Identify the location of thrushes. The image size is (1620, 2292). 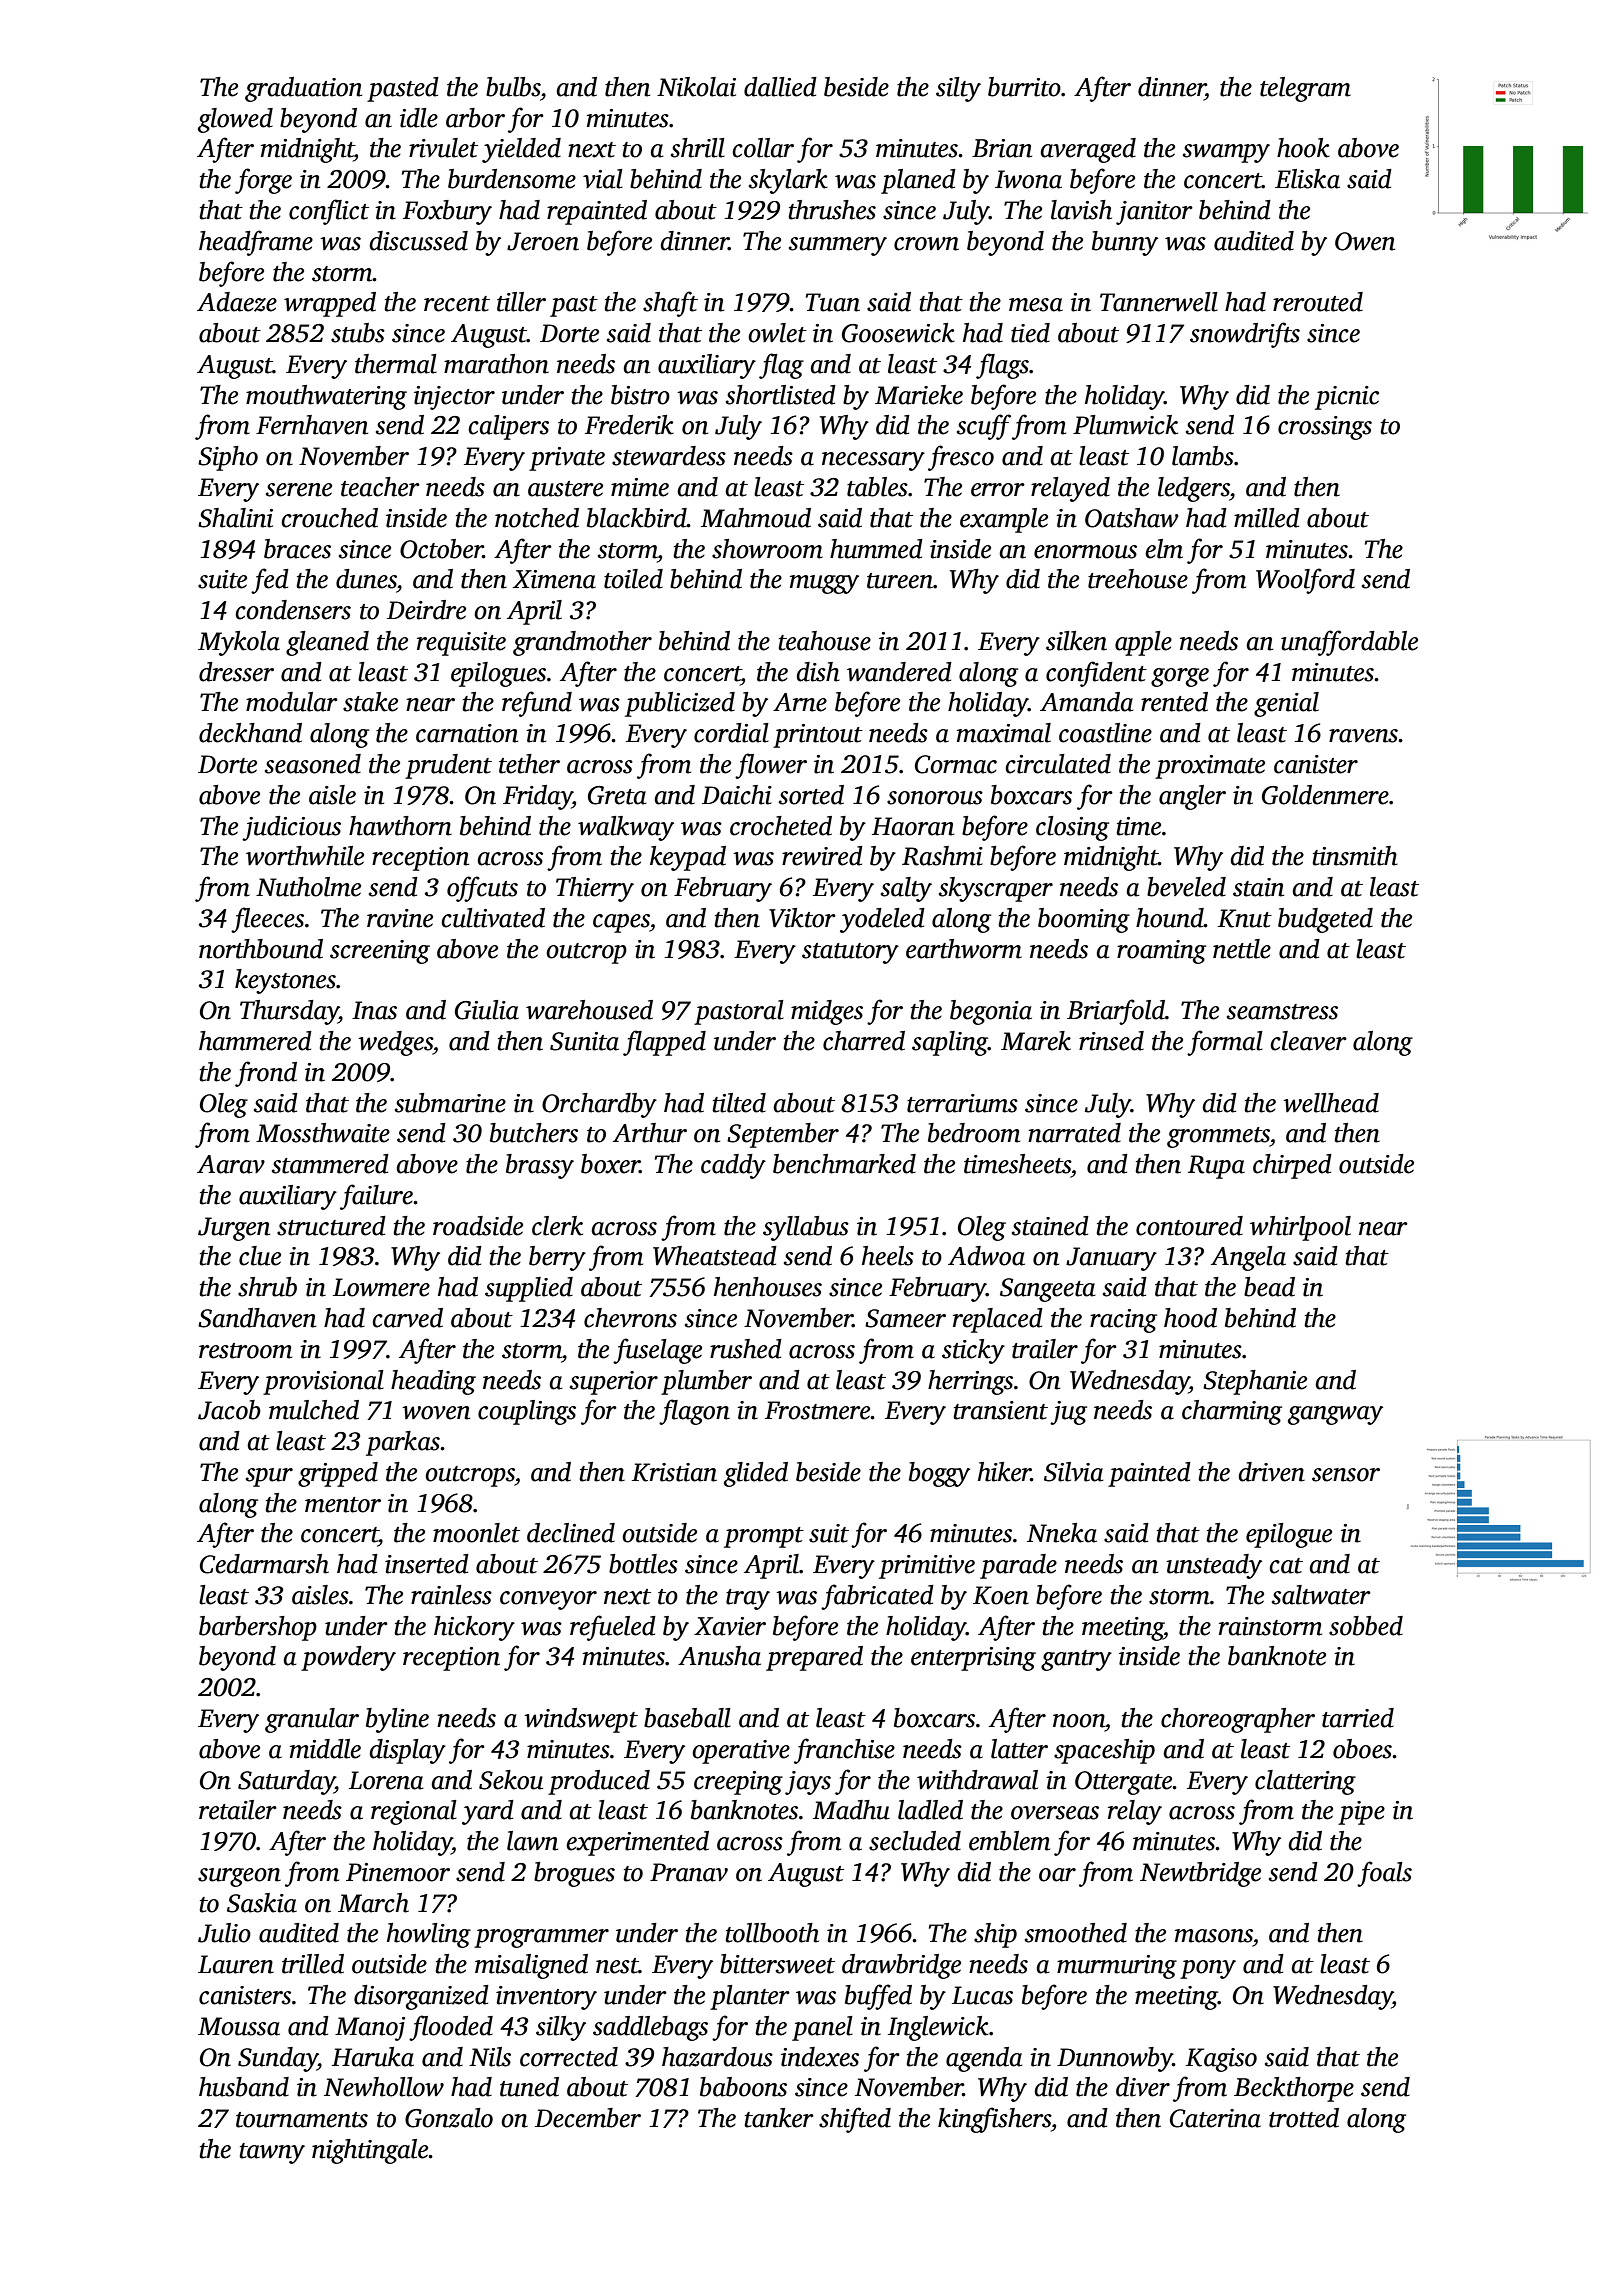
(832, 210).
